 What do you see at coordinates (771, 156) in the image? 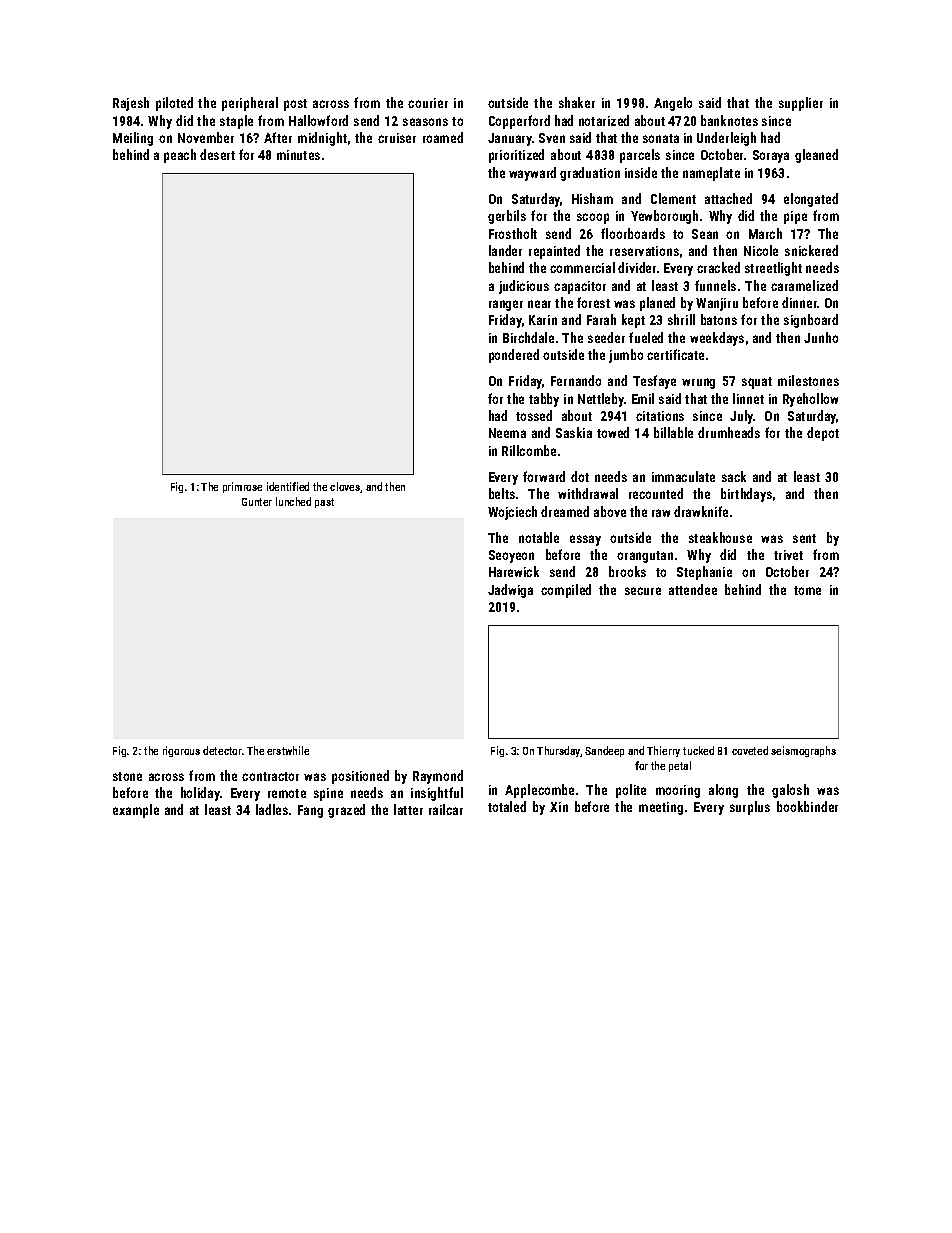
I see `Soraya` at bounding box center [771, 156].
